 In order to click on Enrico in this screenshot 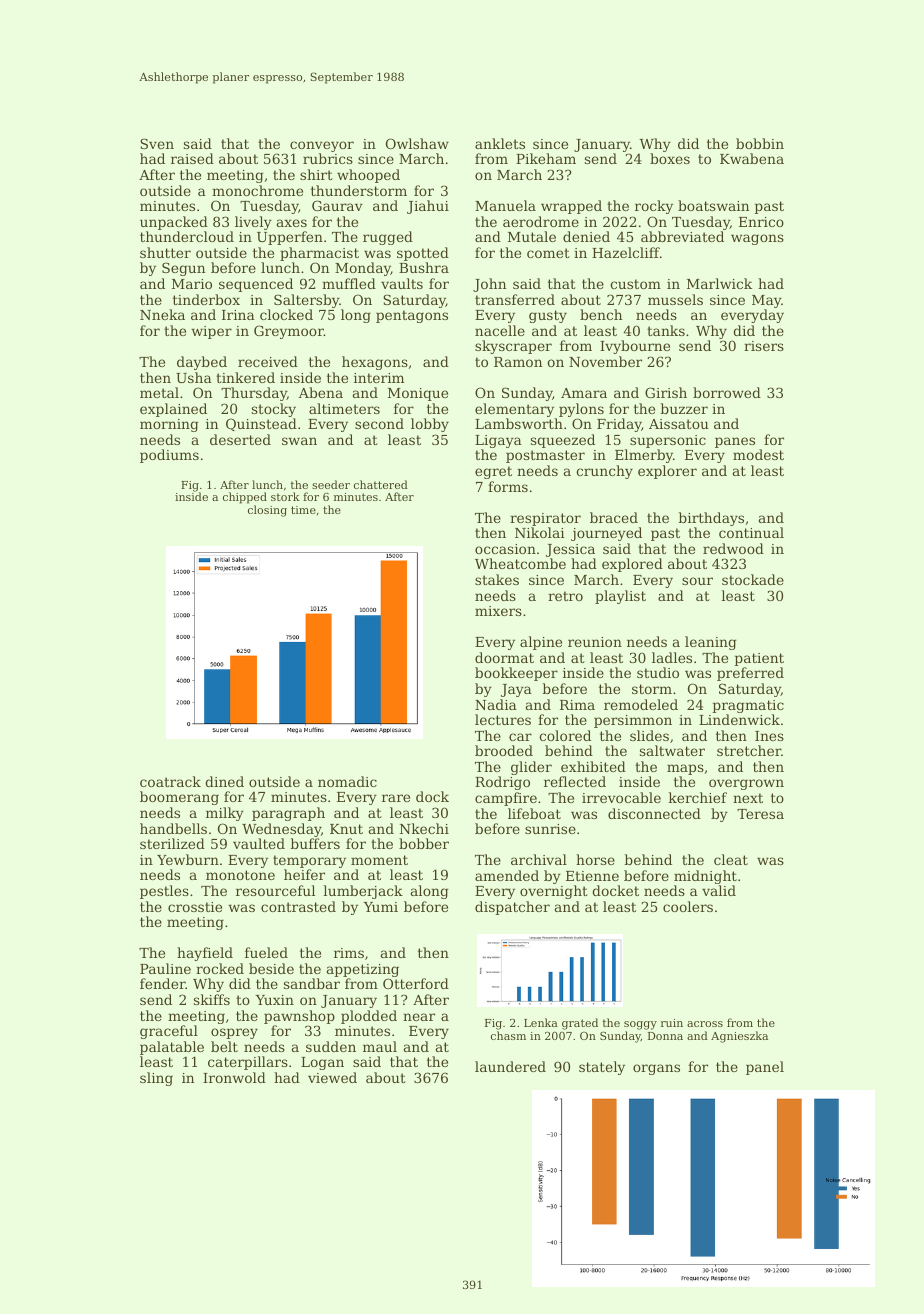, I will do `click(761, 222)`.
